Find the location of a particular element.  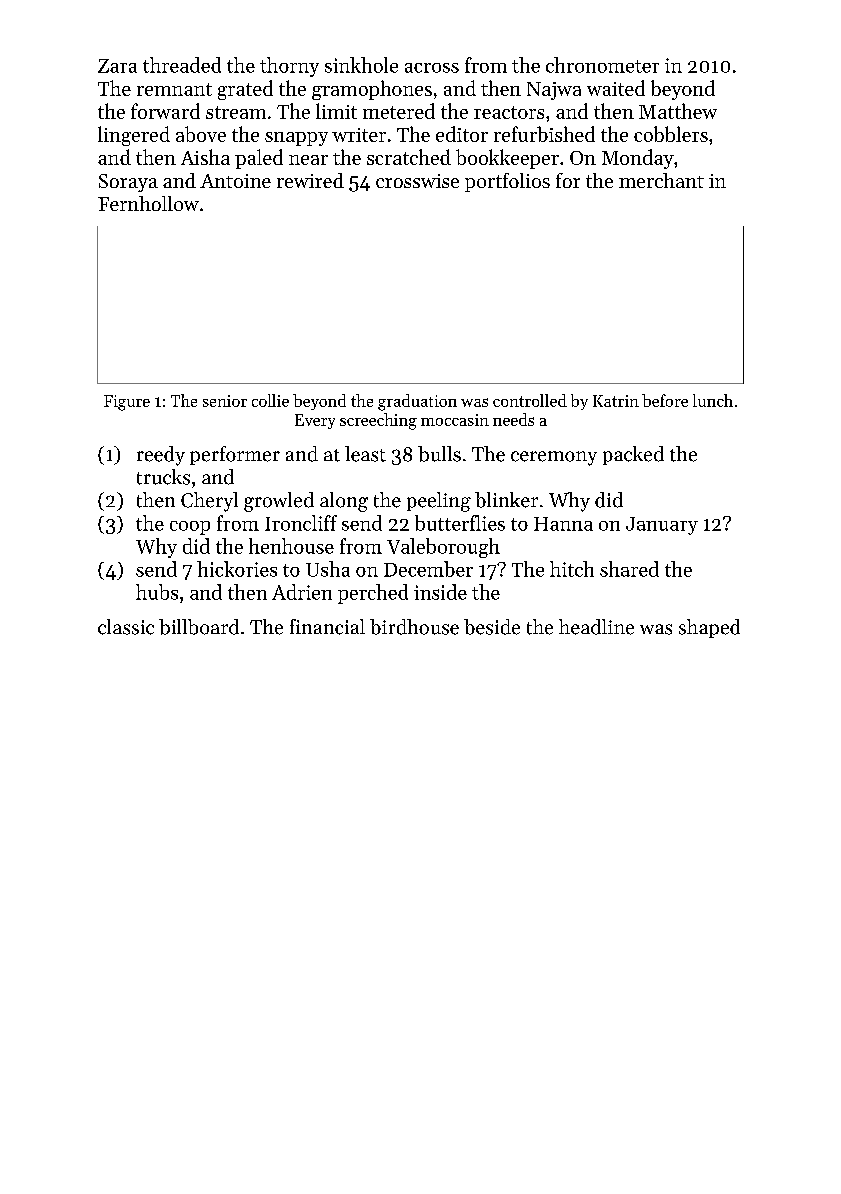

least is located at coordinates (365, 454).
